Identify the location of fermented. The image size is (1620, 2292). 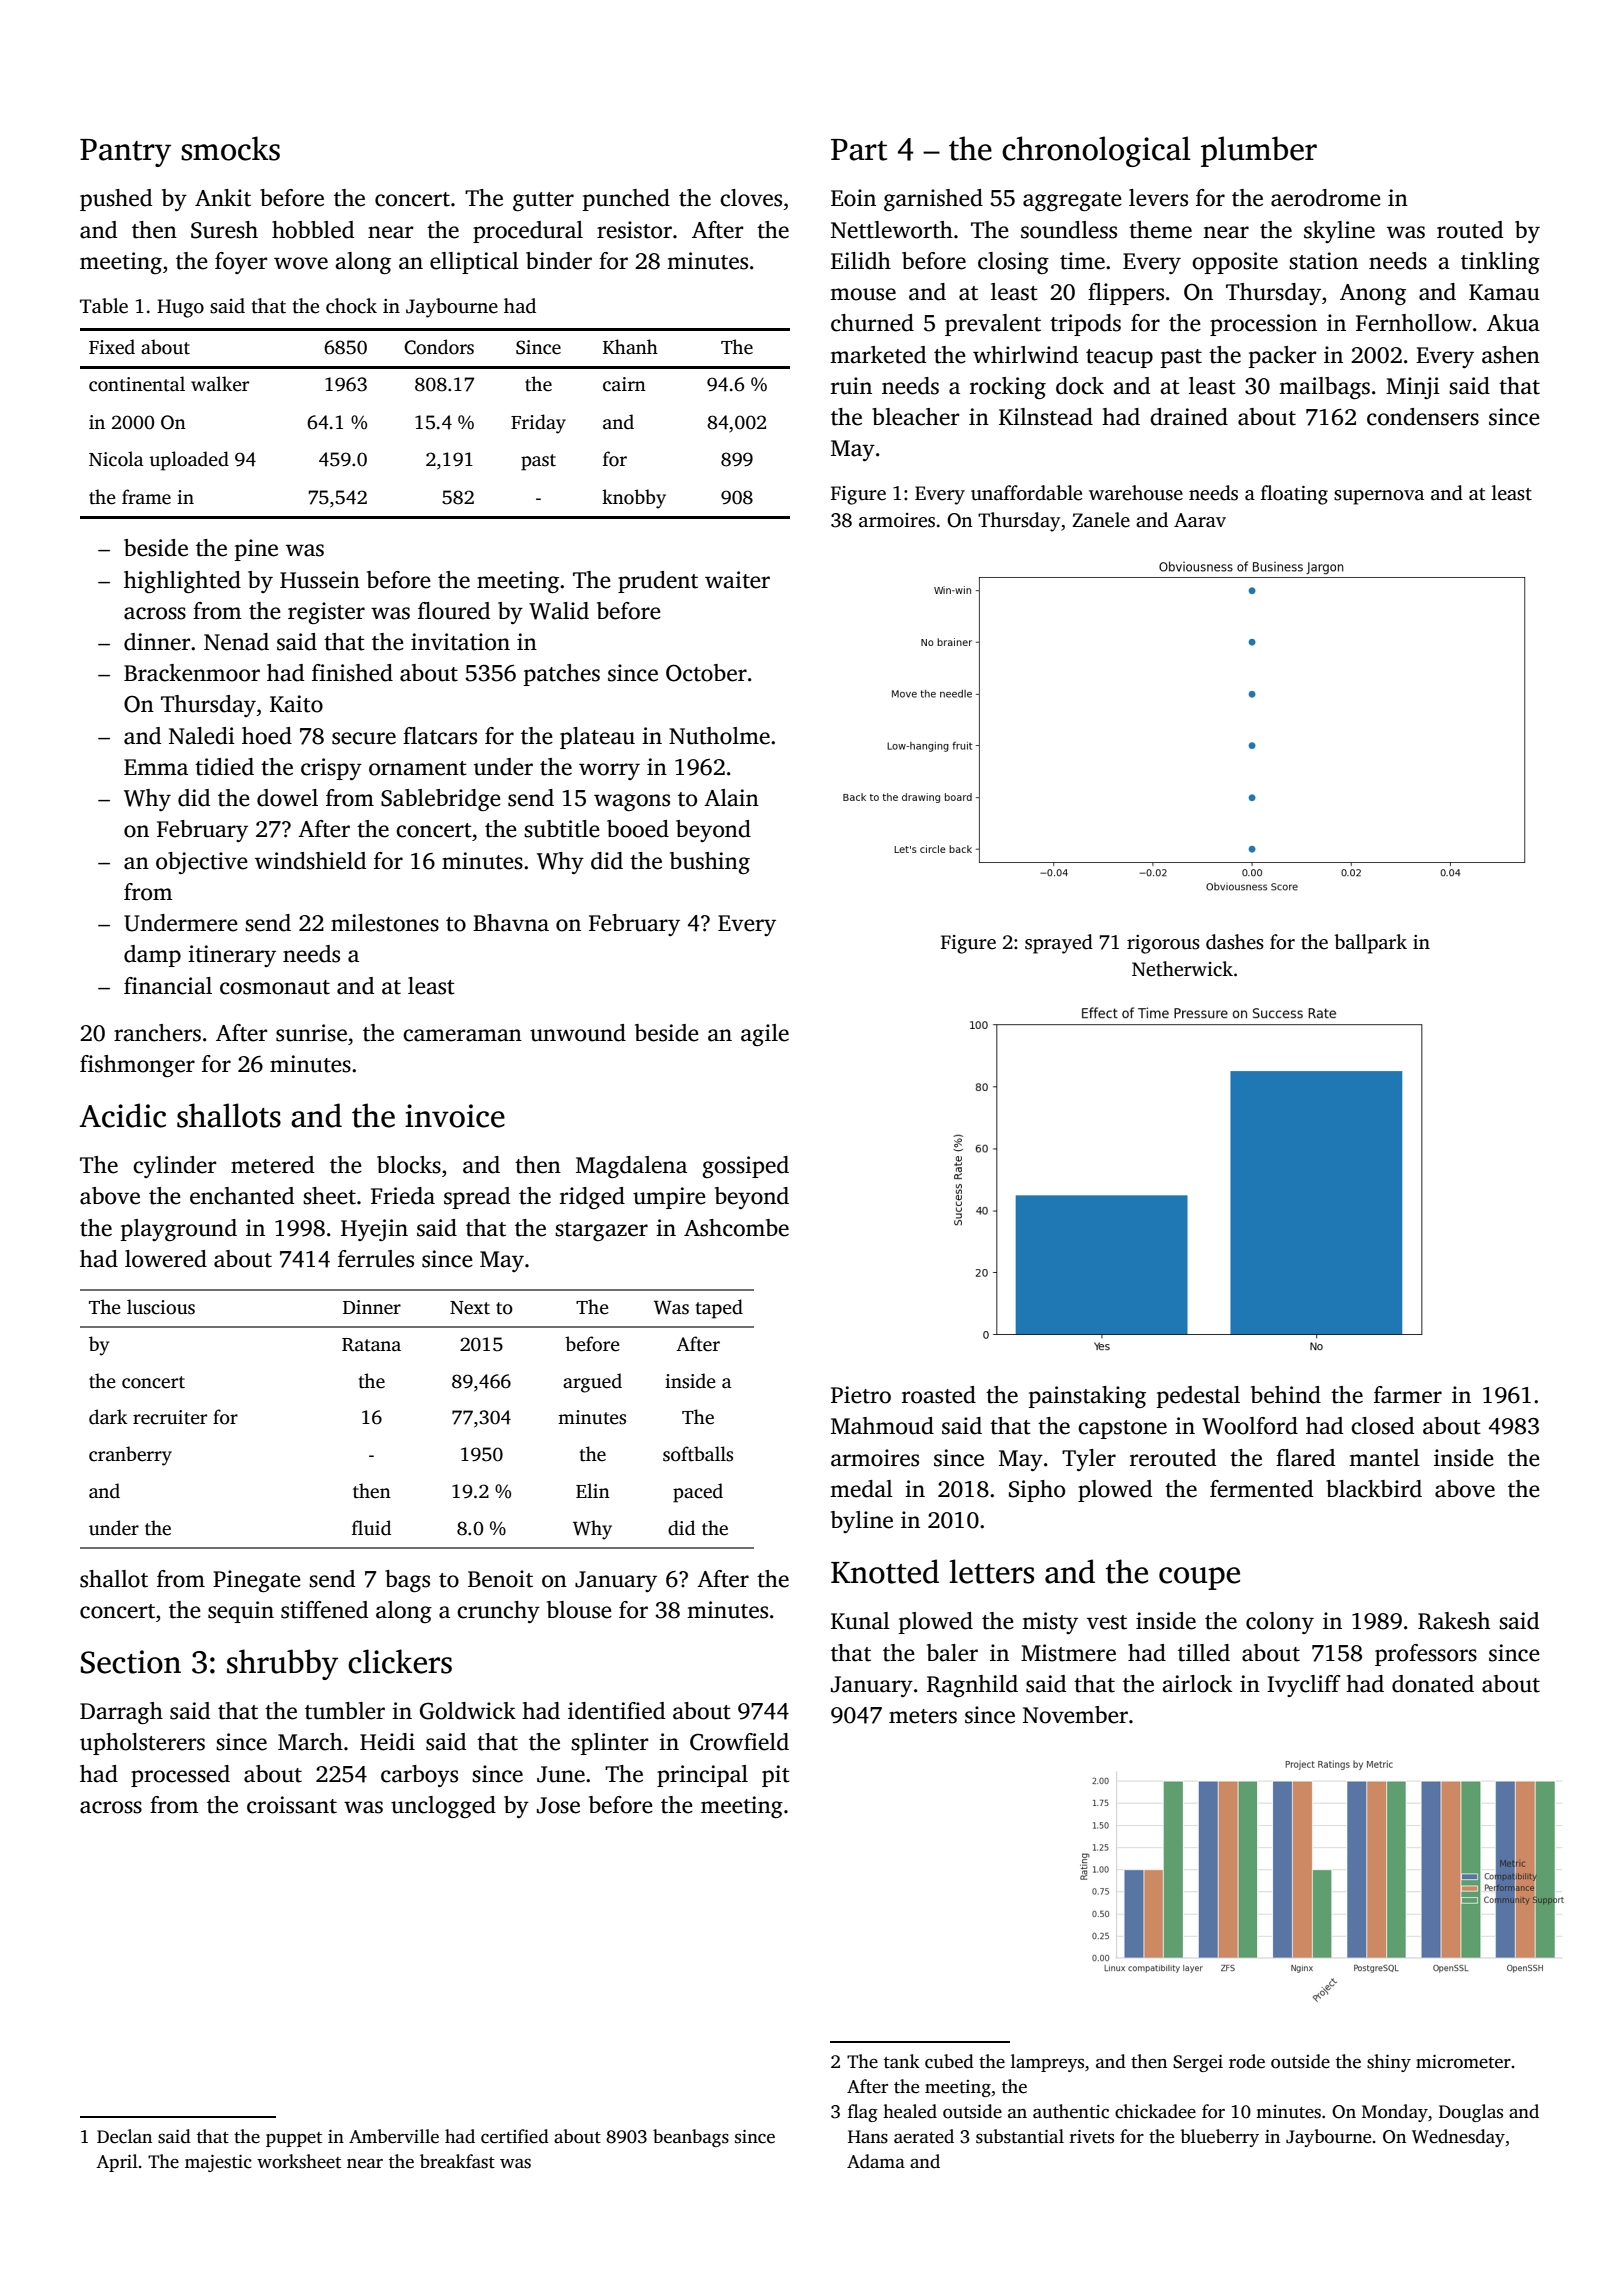
(1261, 1489).
